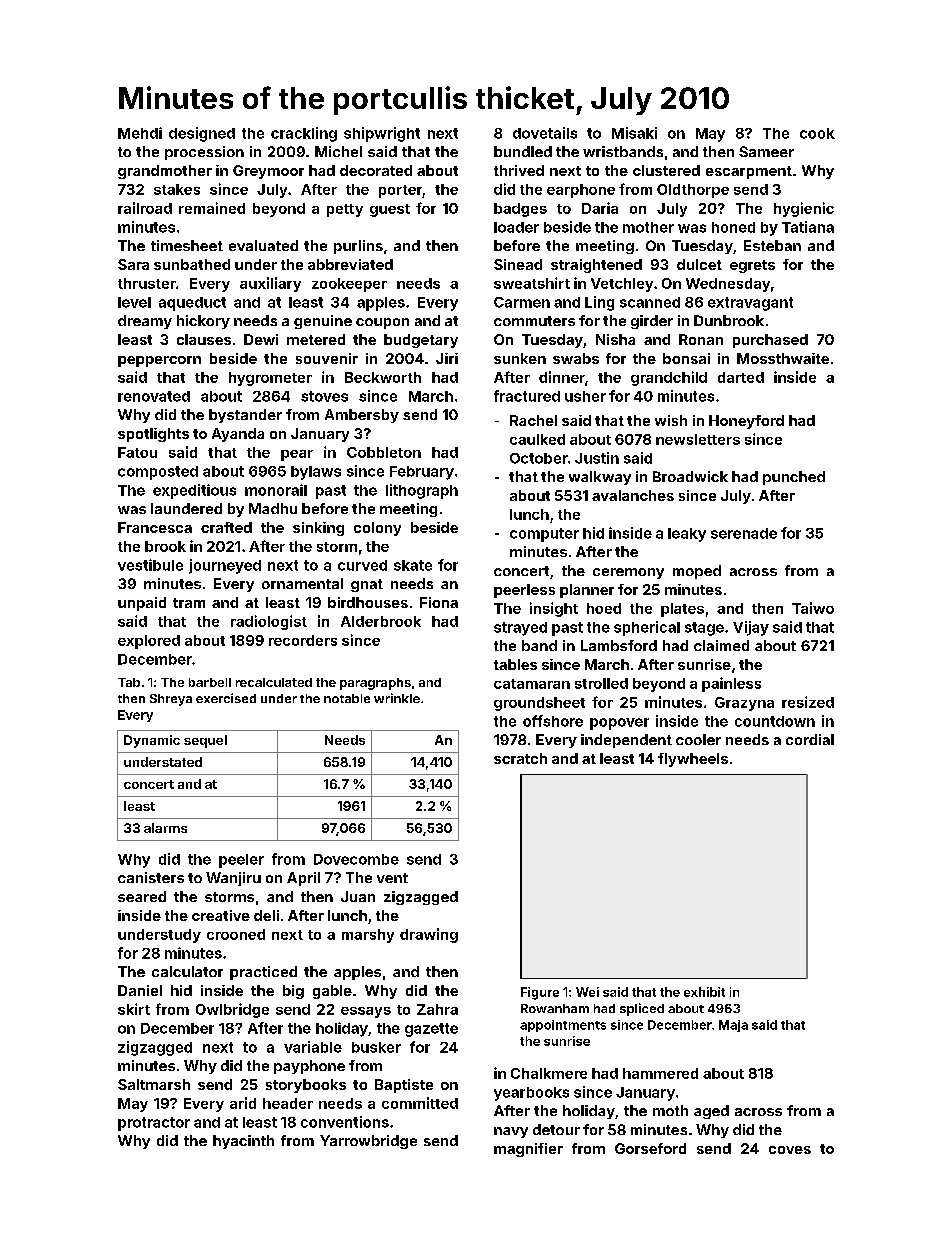  What do you see at coordinates (390, 210) in the document?
I see `guest` at bounding box center [390, 210].
